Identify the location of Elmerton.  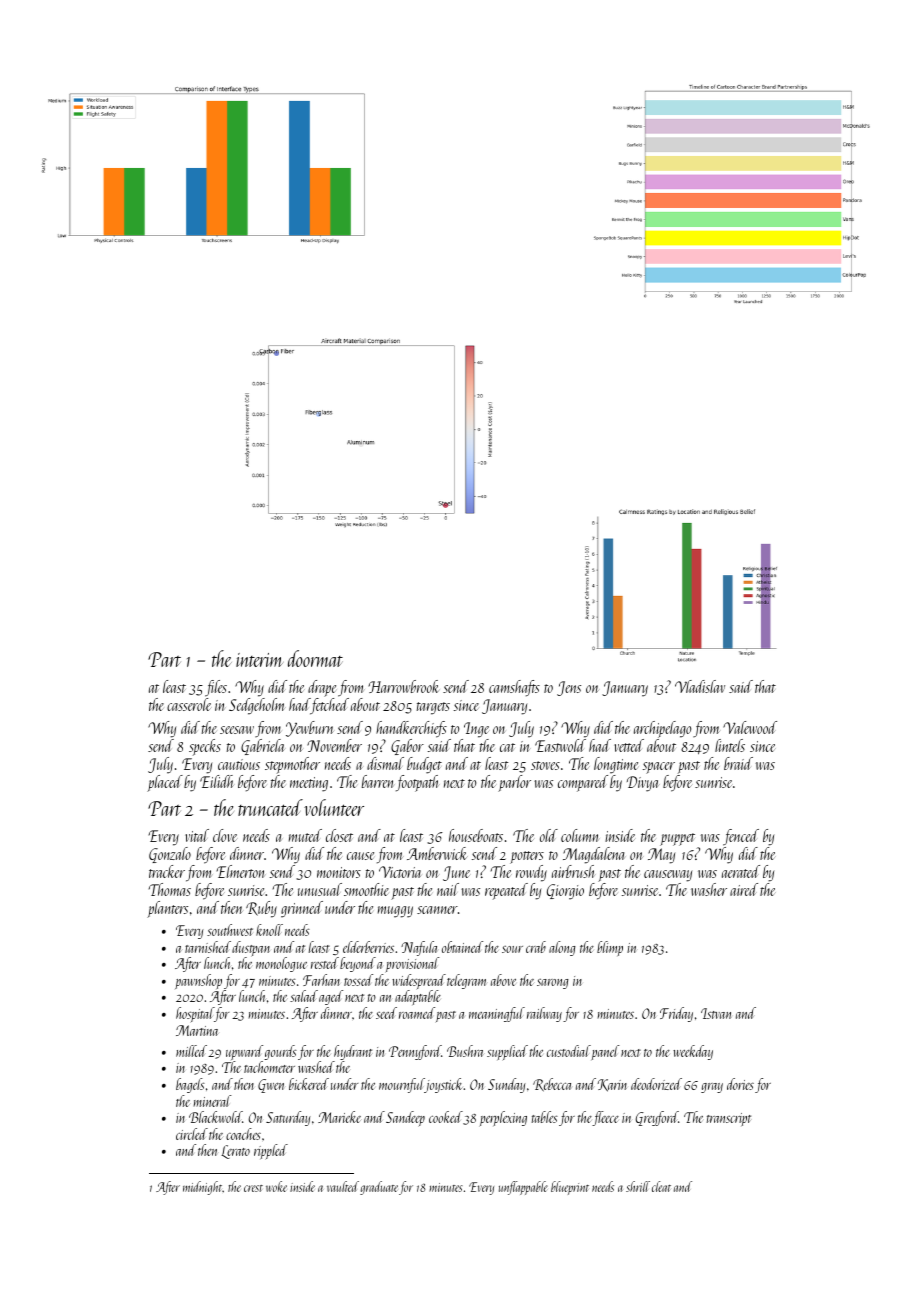
(240, 871).
